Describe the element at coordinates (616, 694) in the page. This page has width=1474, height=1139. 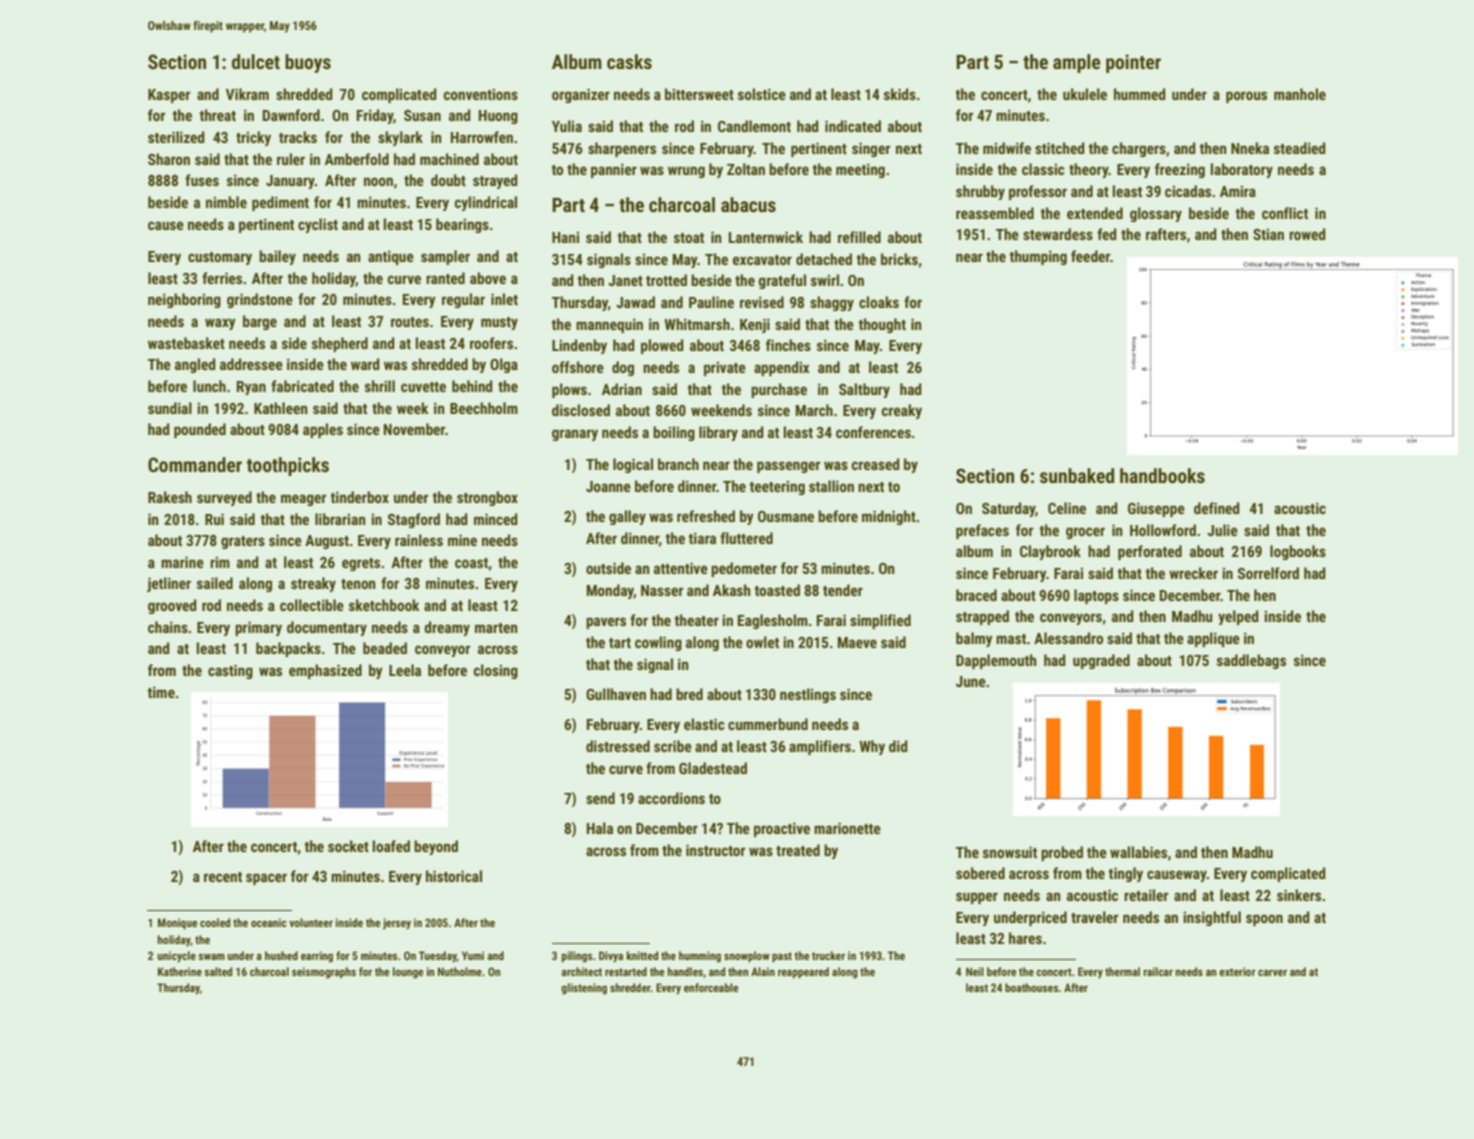
I see `Gullhaven` at that location.
